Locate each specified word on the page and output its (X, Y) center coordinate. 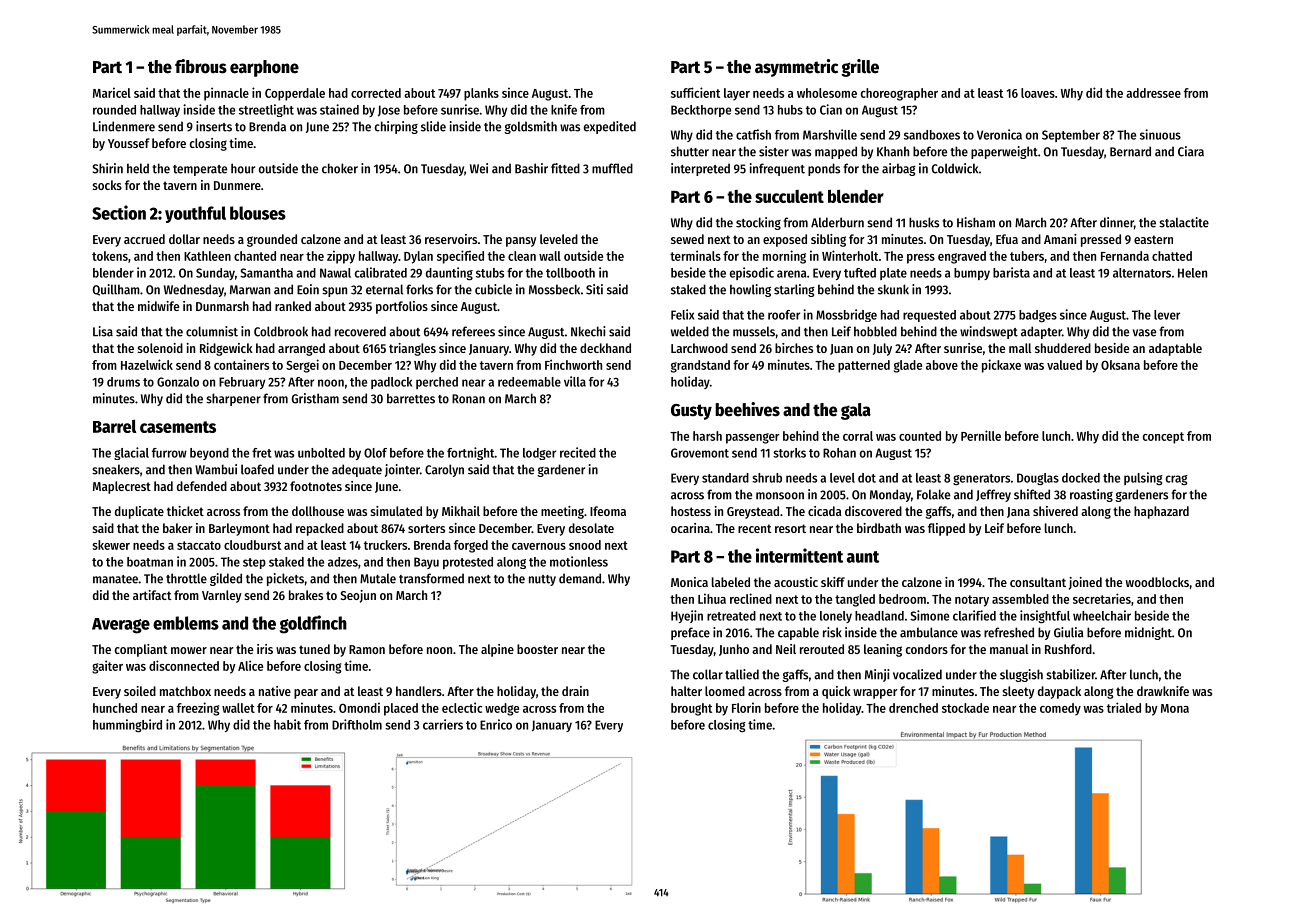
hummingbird (127, 725)
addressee (1153, 93)
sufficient (695, 92)
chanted (255, 256)
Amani (1060, 239)
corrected (376, 93)
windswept (989, 332)
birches (794, 348)
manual (1009, 649)
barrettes (411, 398)
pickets (285, 579)
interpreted (700, 169)
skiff (833, 582)
